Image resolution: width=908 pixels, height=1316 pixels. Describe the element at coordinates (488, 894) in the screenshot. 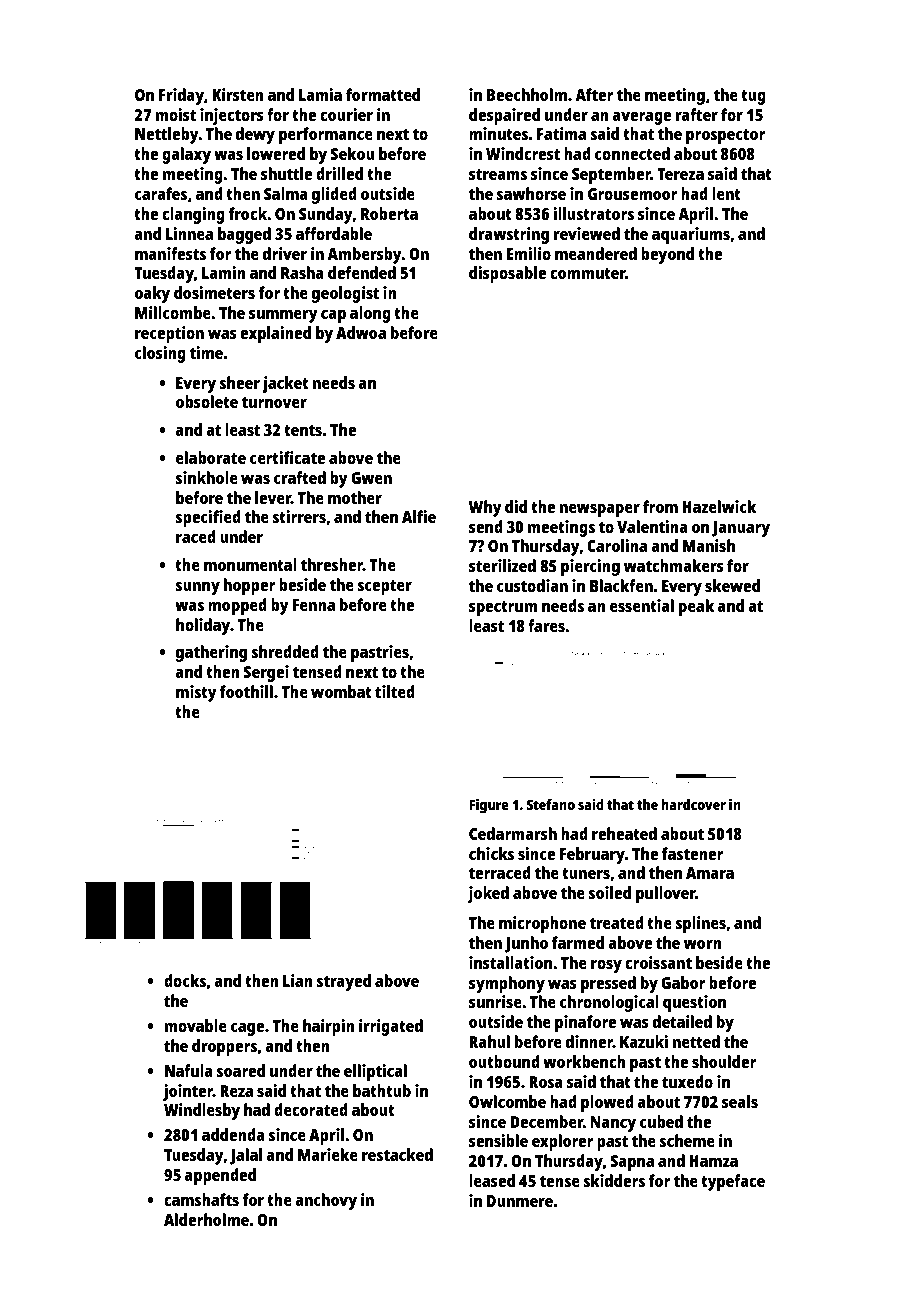

I see `joked` at that location.
